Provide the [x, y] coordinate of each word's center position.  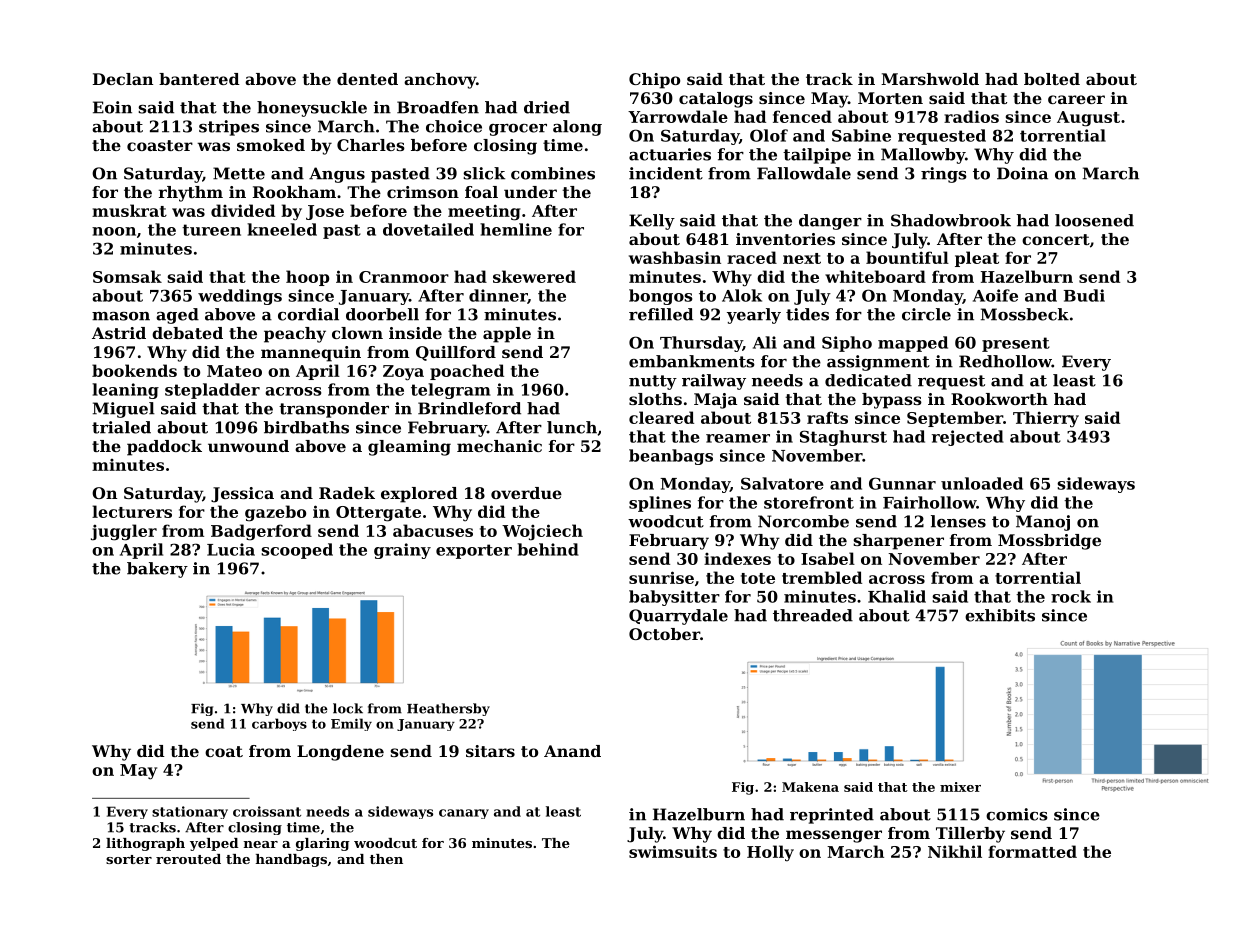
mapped [913, 344]
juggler [124, 532]
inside [415, 333]
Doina [1022, 173]
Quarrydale [678, 617]
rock [1071, 596]
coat [224, 751]
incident [666, 173]
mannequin [311, 354]
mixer [960, 787]
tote [758, 578]
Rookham [294, 192]
